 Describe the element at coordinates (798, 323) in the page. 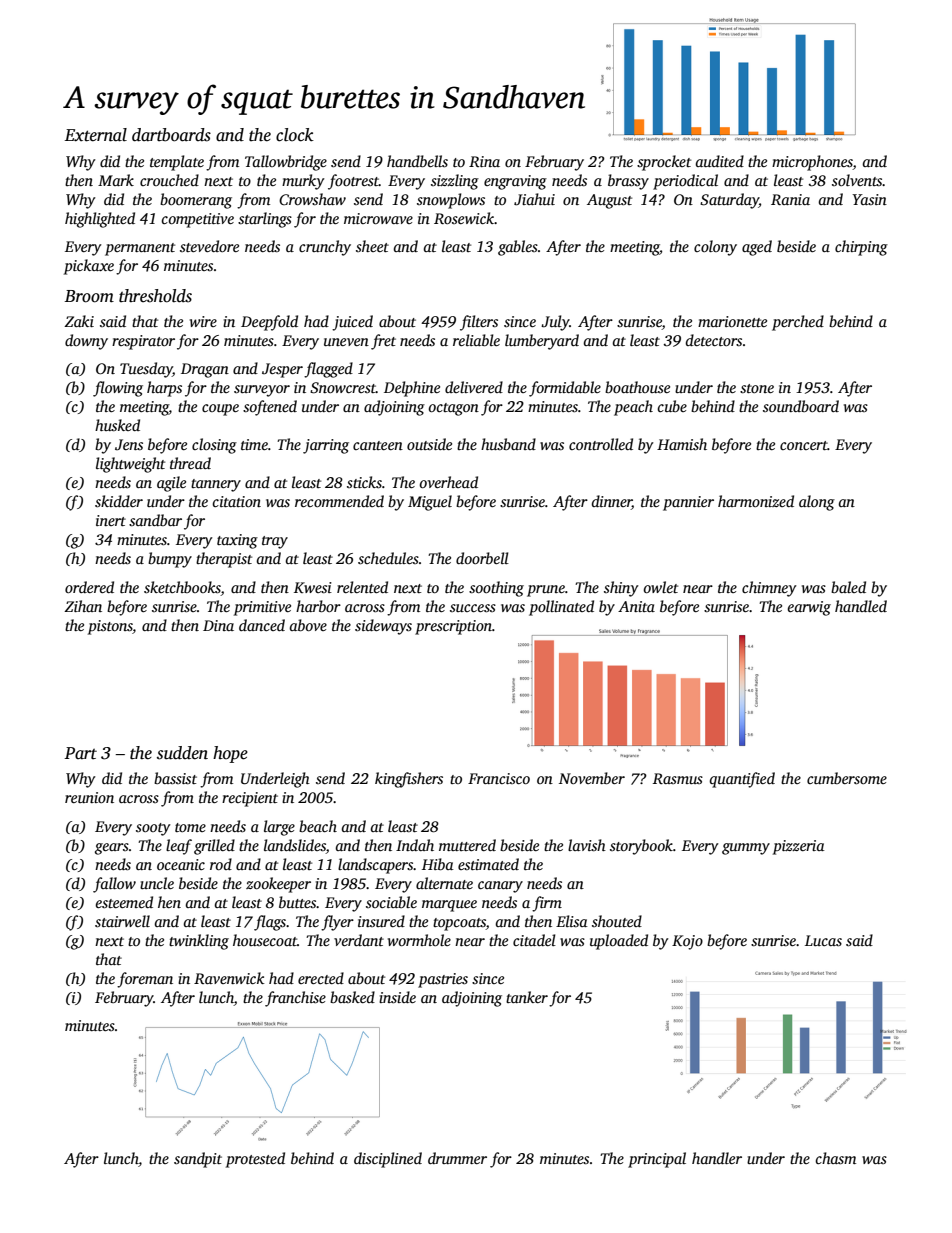

I see `perched` at that location.
